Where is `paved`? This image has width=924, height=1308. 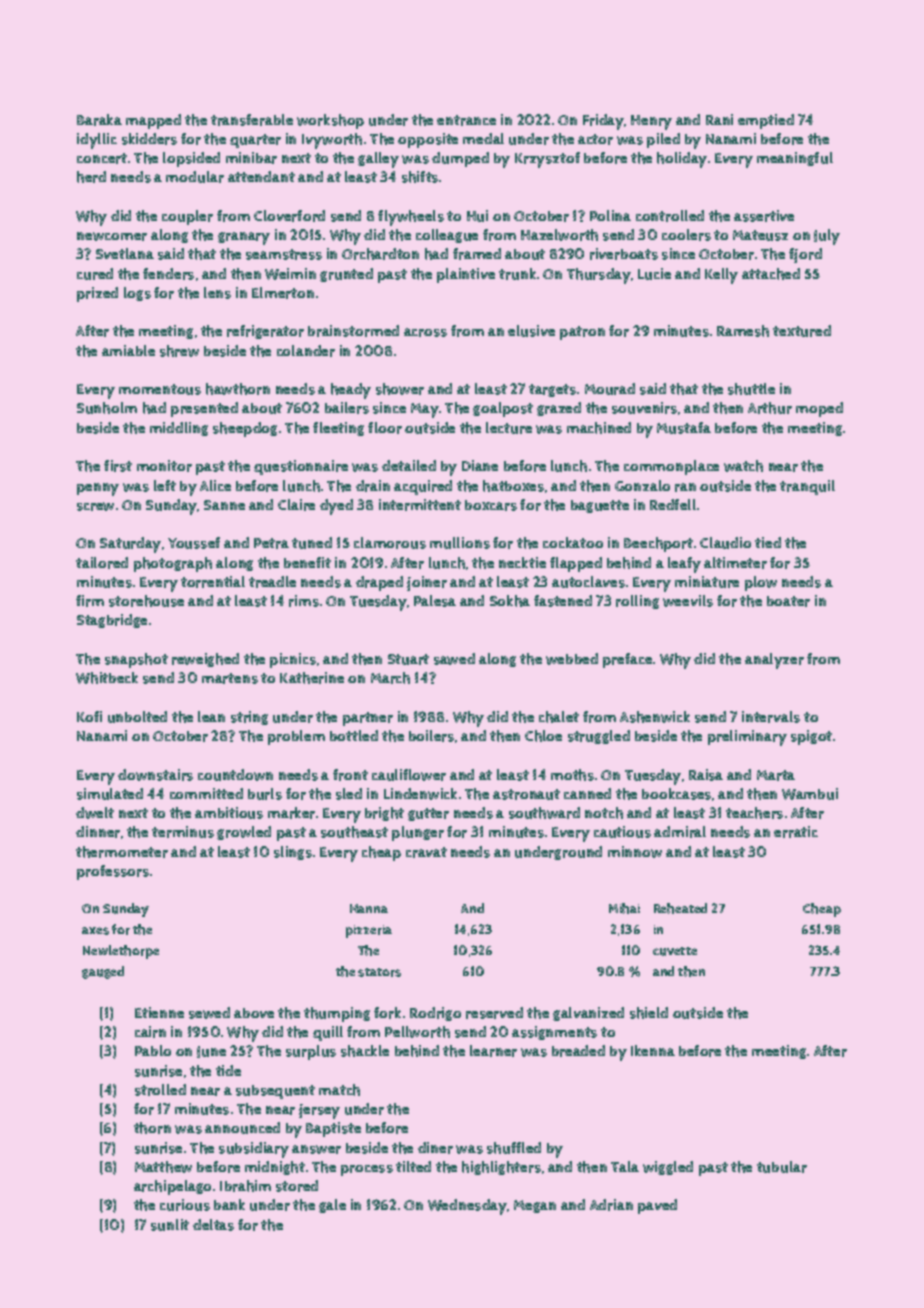
paved is located at coordinates (657, 1206).
